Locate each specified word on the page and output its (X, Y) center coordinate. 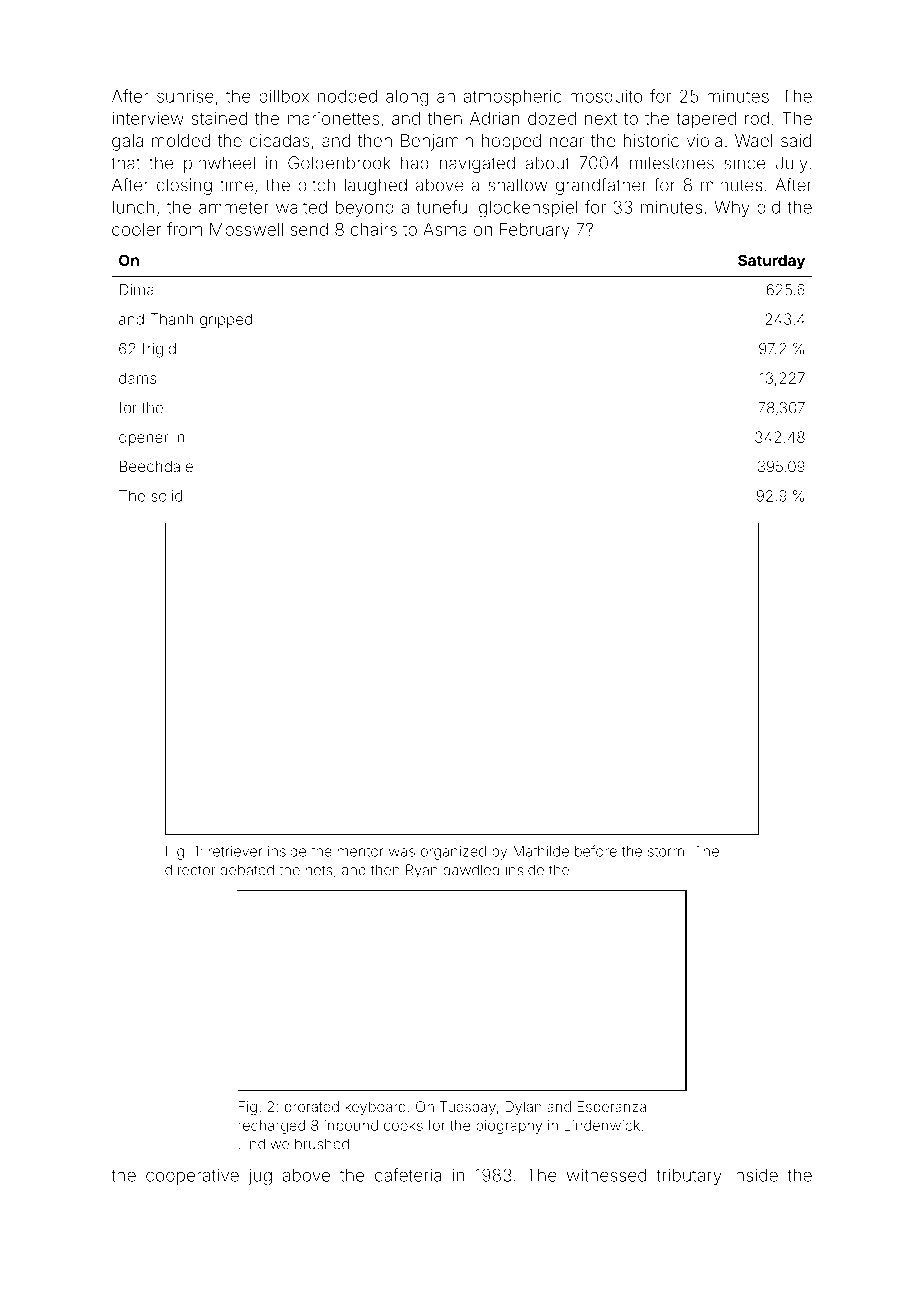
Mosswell (246, 229)
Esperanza (612, 1108)
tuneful (444, 207)
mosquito (606, 98)
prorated (312, 1108)
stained (219, 118)
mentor (361, 852)
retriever (236, 851)
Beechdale (156, 466)
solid (166, 496)
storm (666, 852)
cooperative (192, 1177)
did (768, 207)
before (596, 851)
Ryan (422, 871)
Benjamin (437, 142)
